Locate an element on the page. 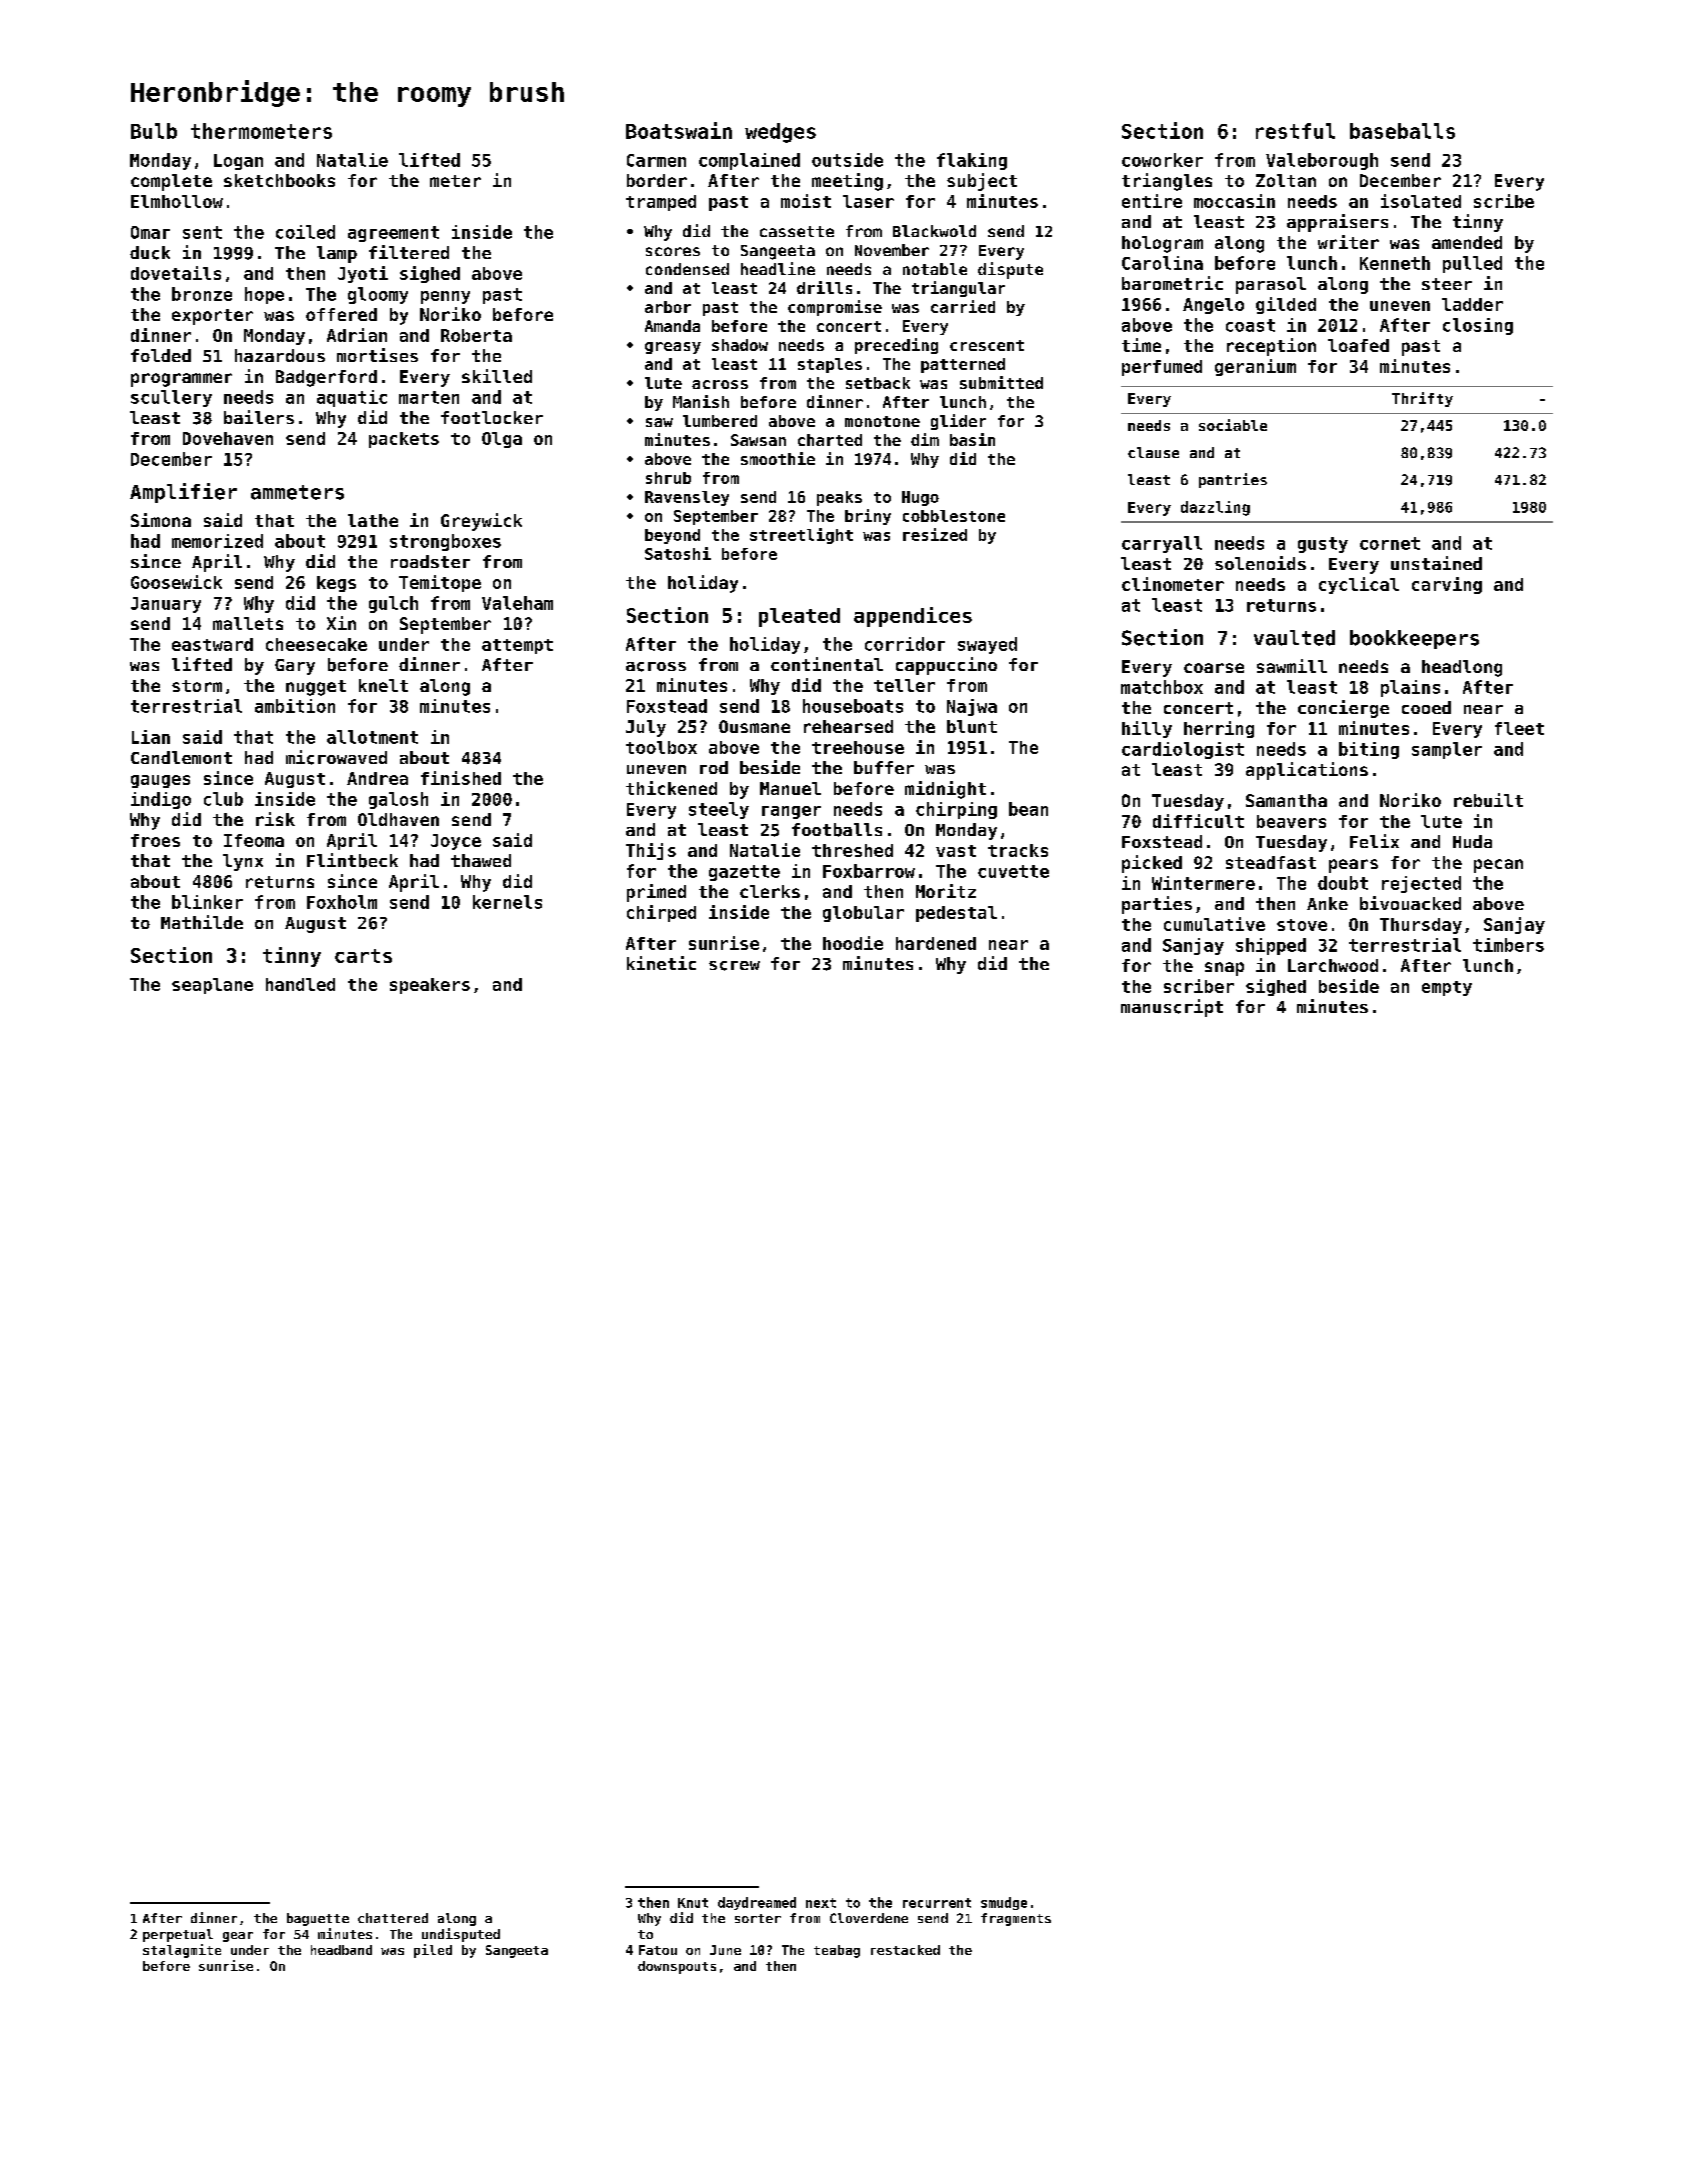  difficult is located at coordinates (1198, 821).
